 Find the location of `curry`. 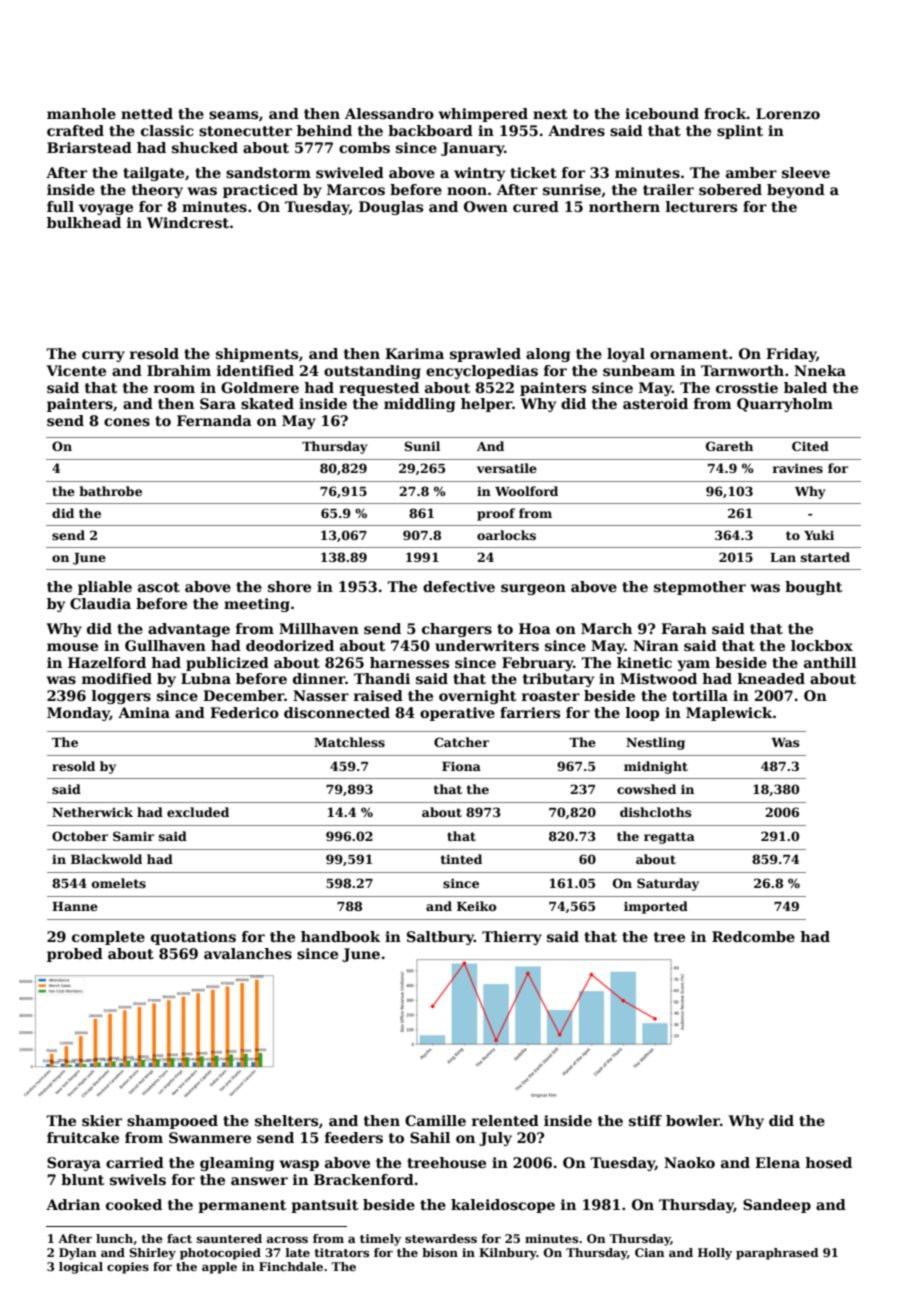

curry is located at coordinates (103, 356).
